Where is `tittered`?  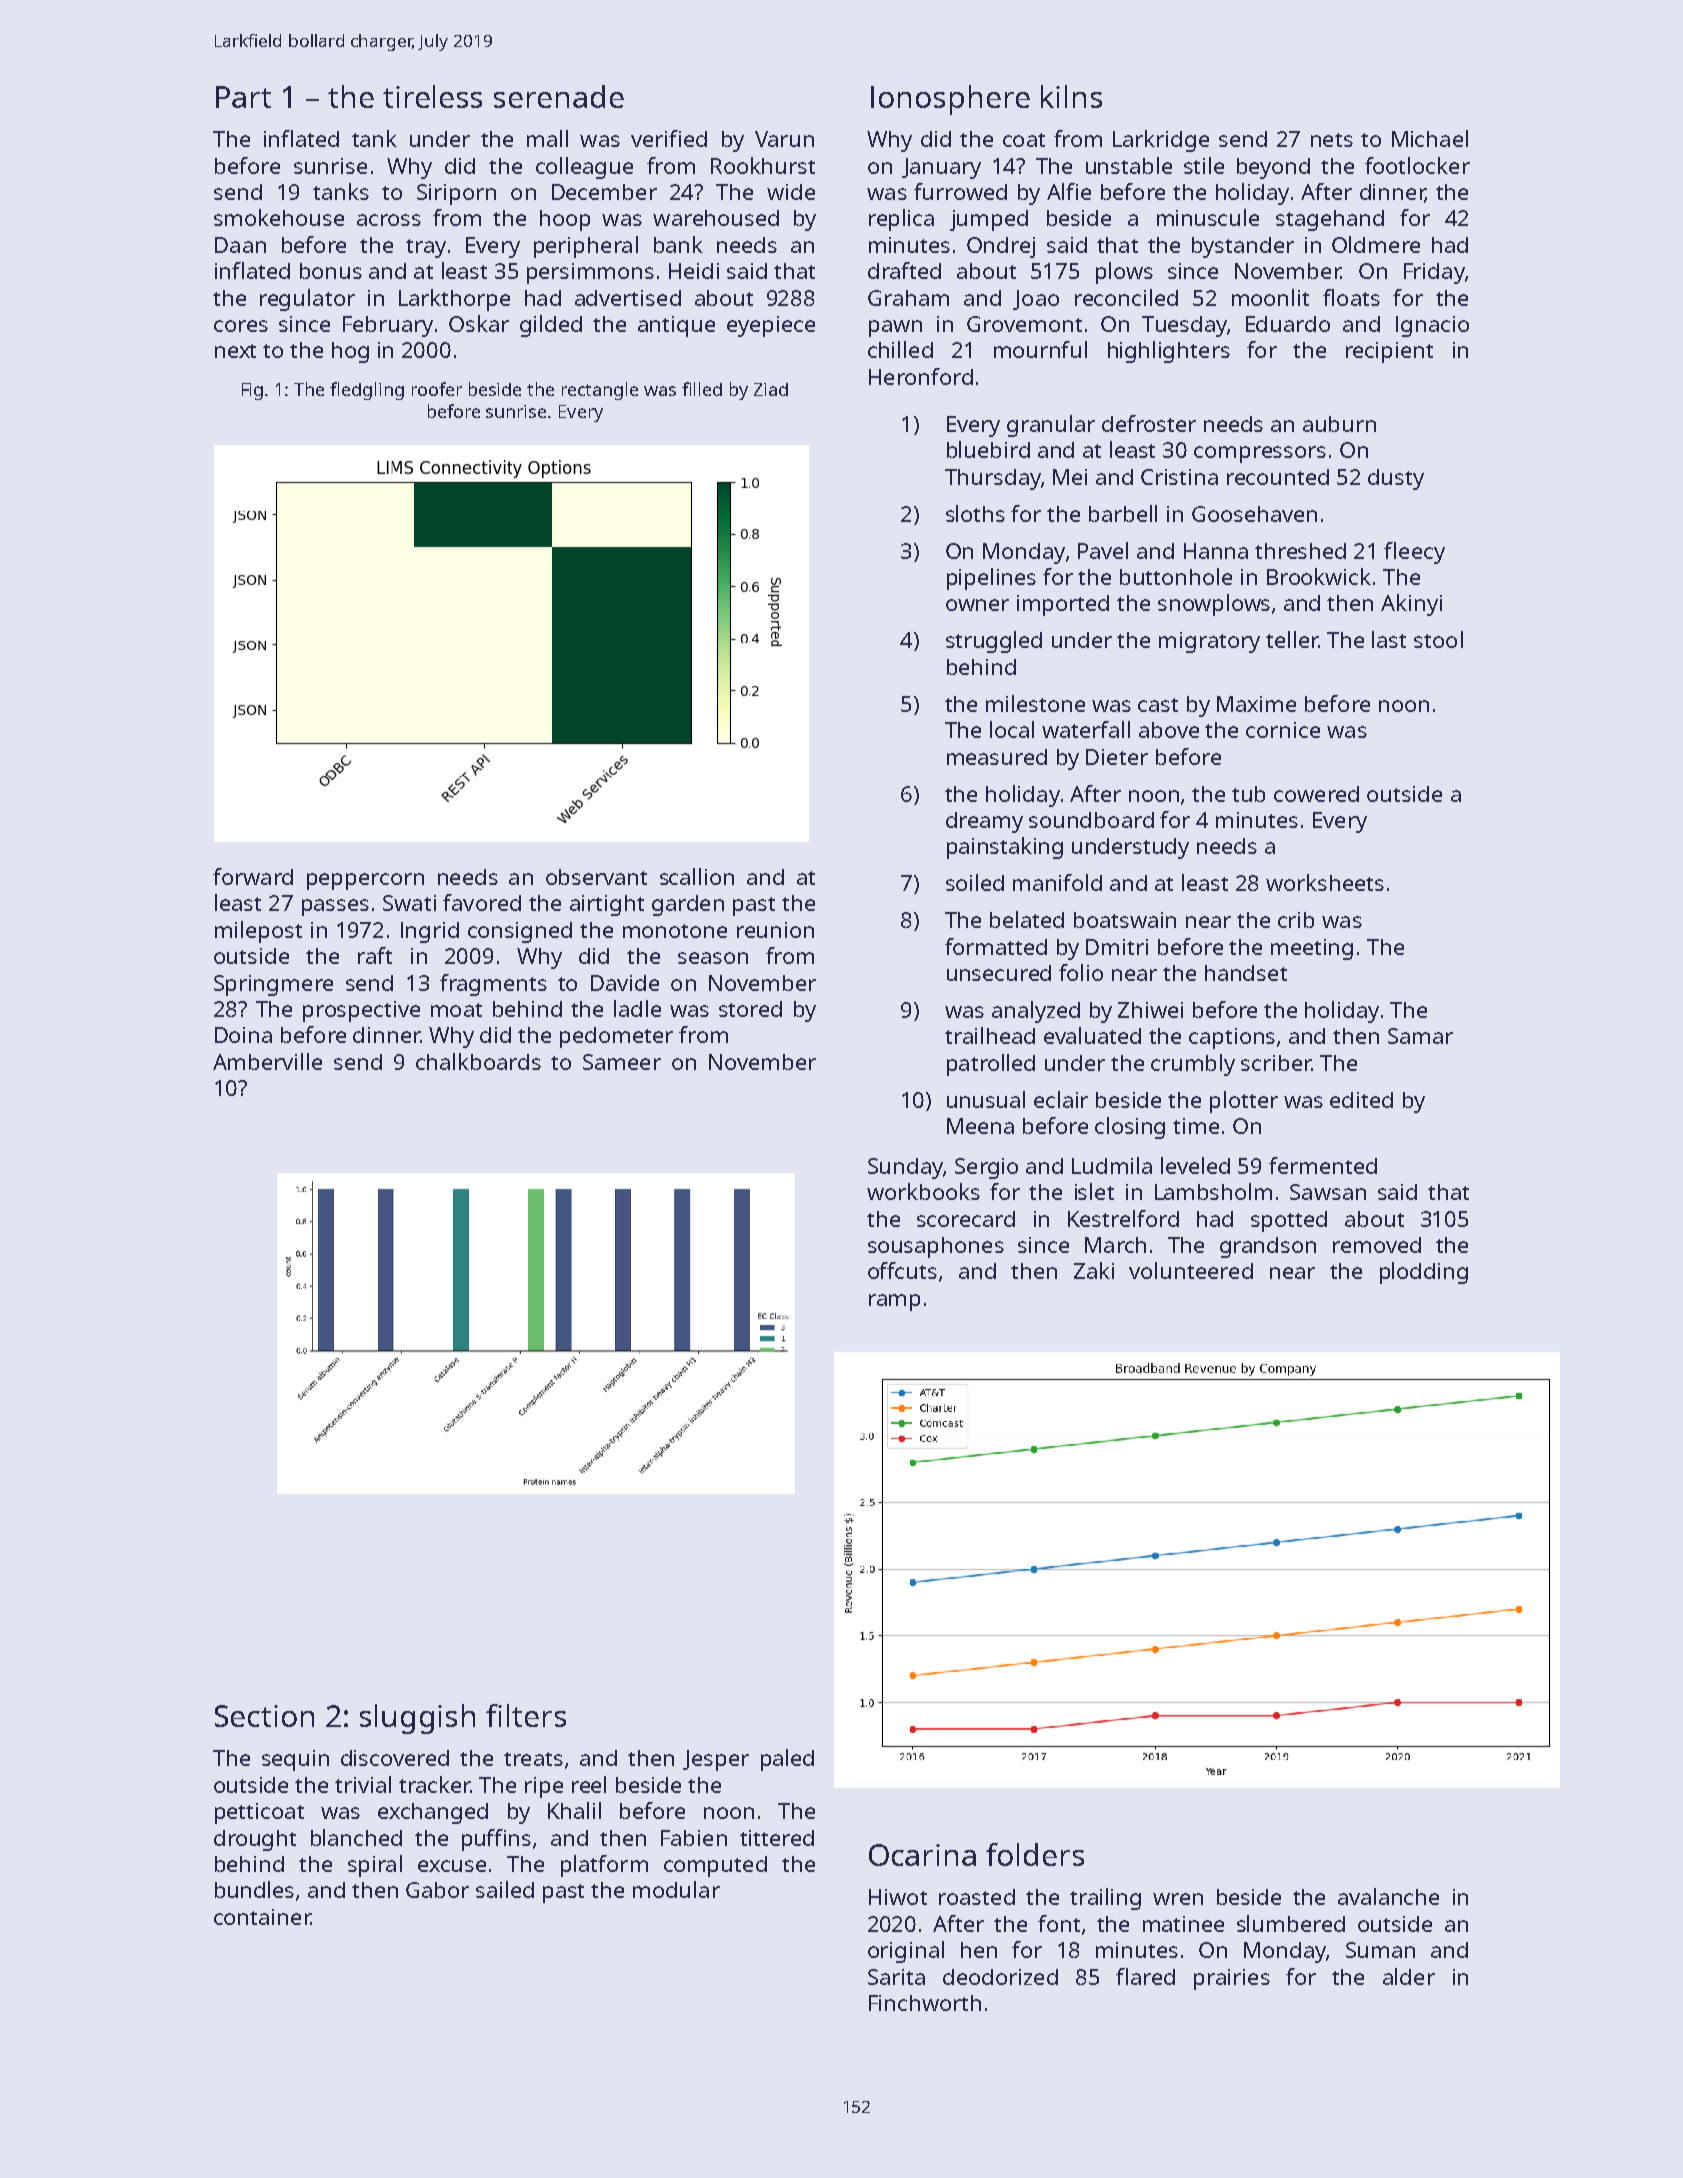
tittered is located at coordinates (777, 1838).
